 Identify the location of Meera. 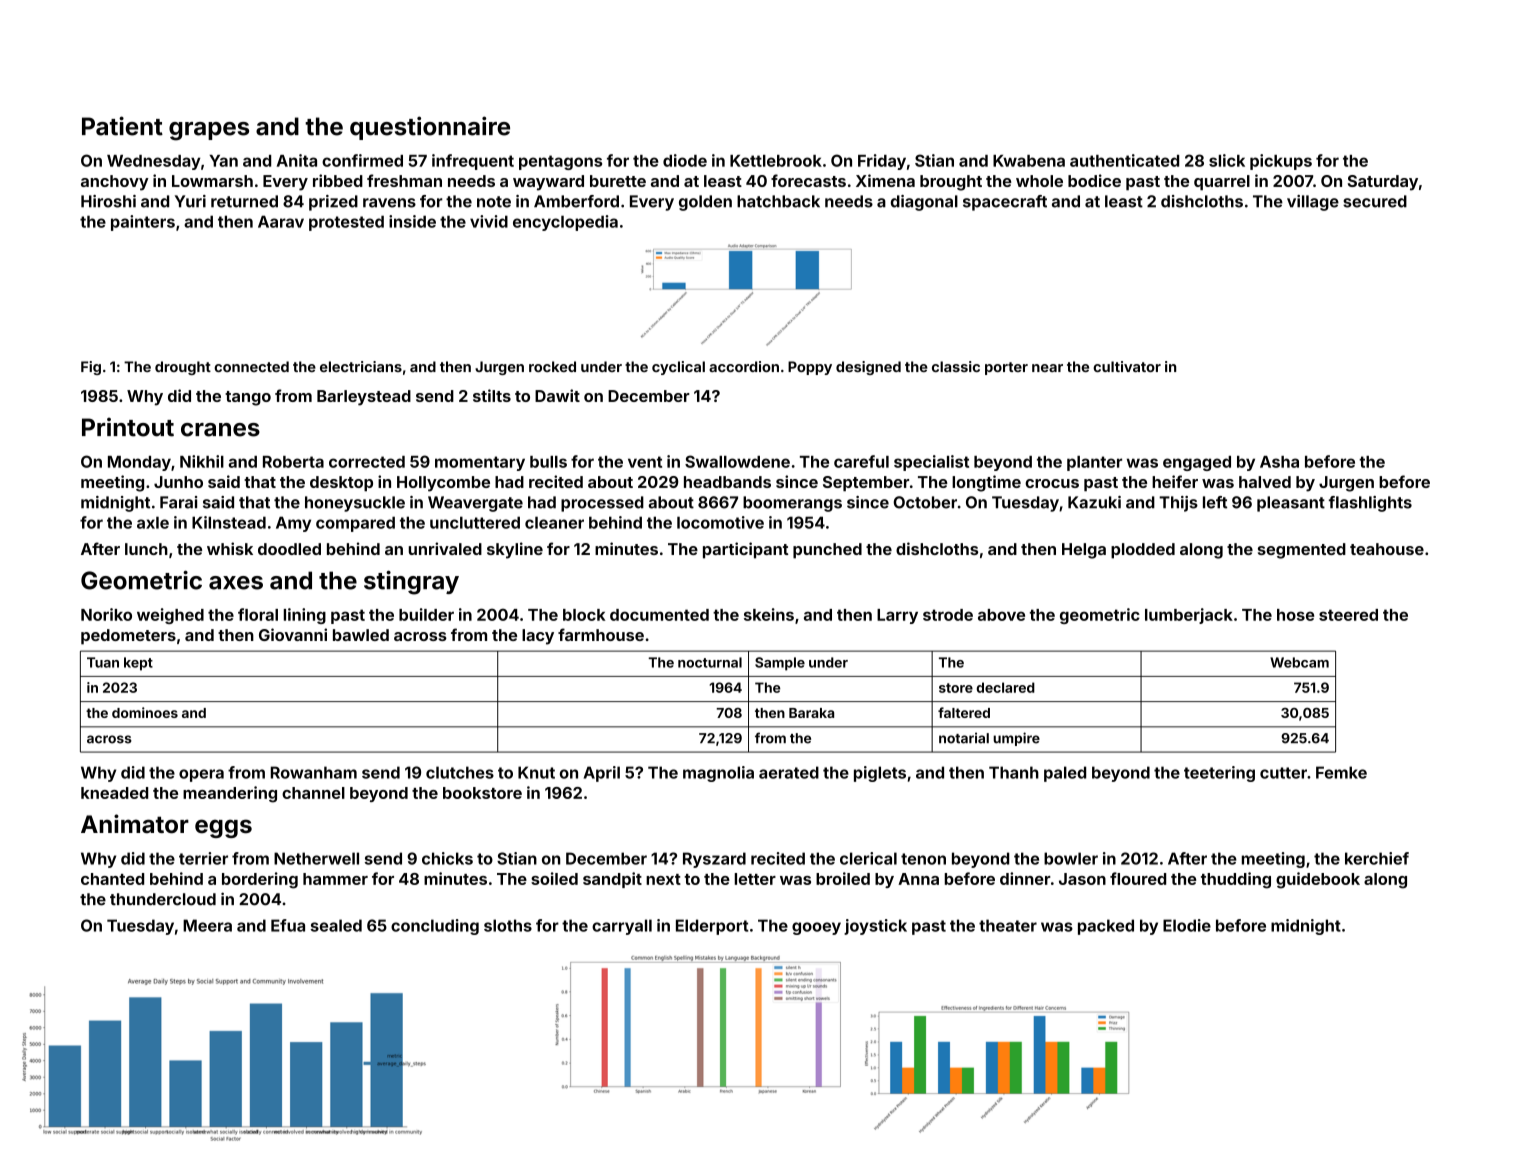
(207, 925).
